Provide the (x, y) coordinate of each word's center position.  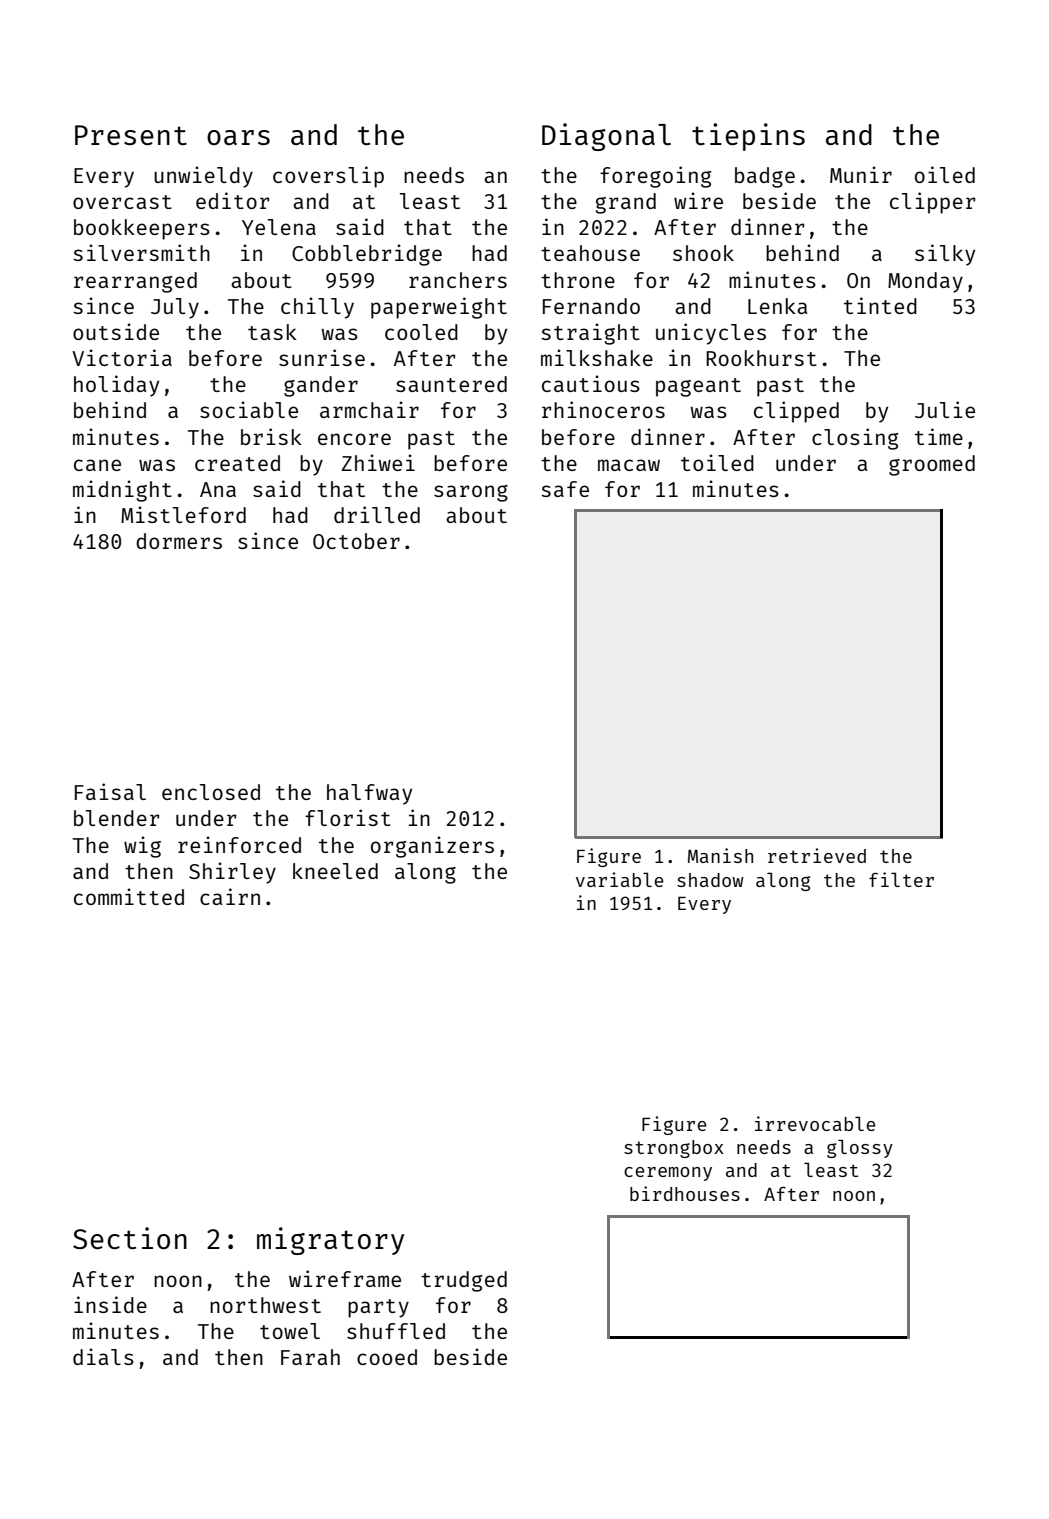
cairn (230, 896)
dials (103, 1356)
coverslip (328, 177)
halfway (369, 794)
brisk (271, 436)
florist (348, 817)
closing (855, 439)
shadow (710, 880)
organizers (432, 847)
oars (238, 137)
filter (901, 879)
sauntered (451, 384)
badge (765, 177)
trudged (464, 1281)
